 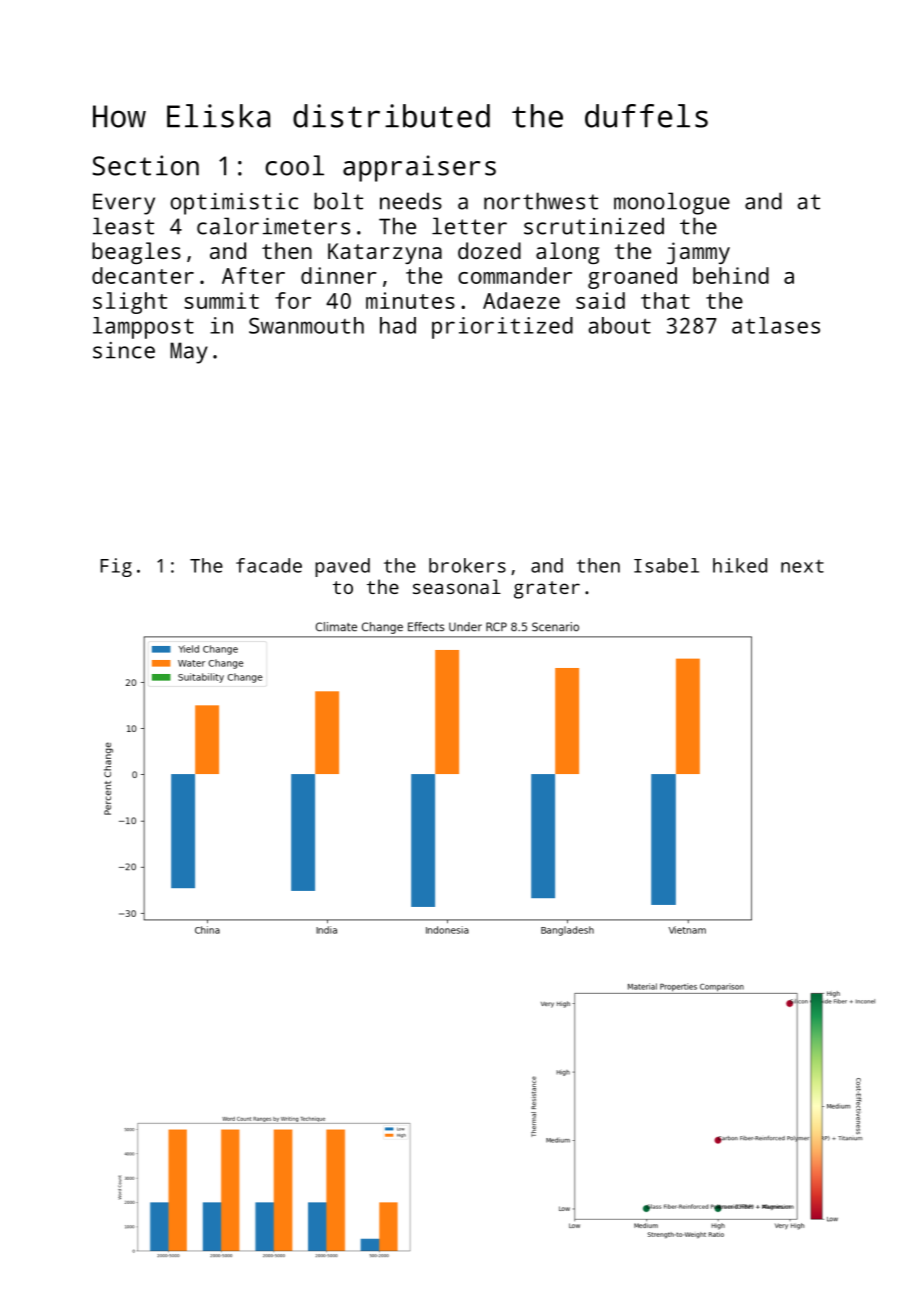 I want to click on appraisers, so click(x=419, y=168).
